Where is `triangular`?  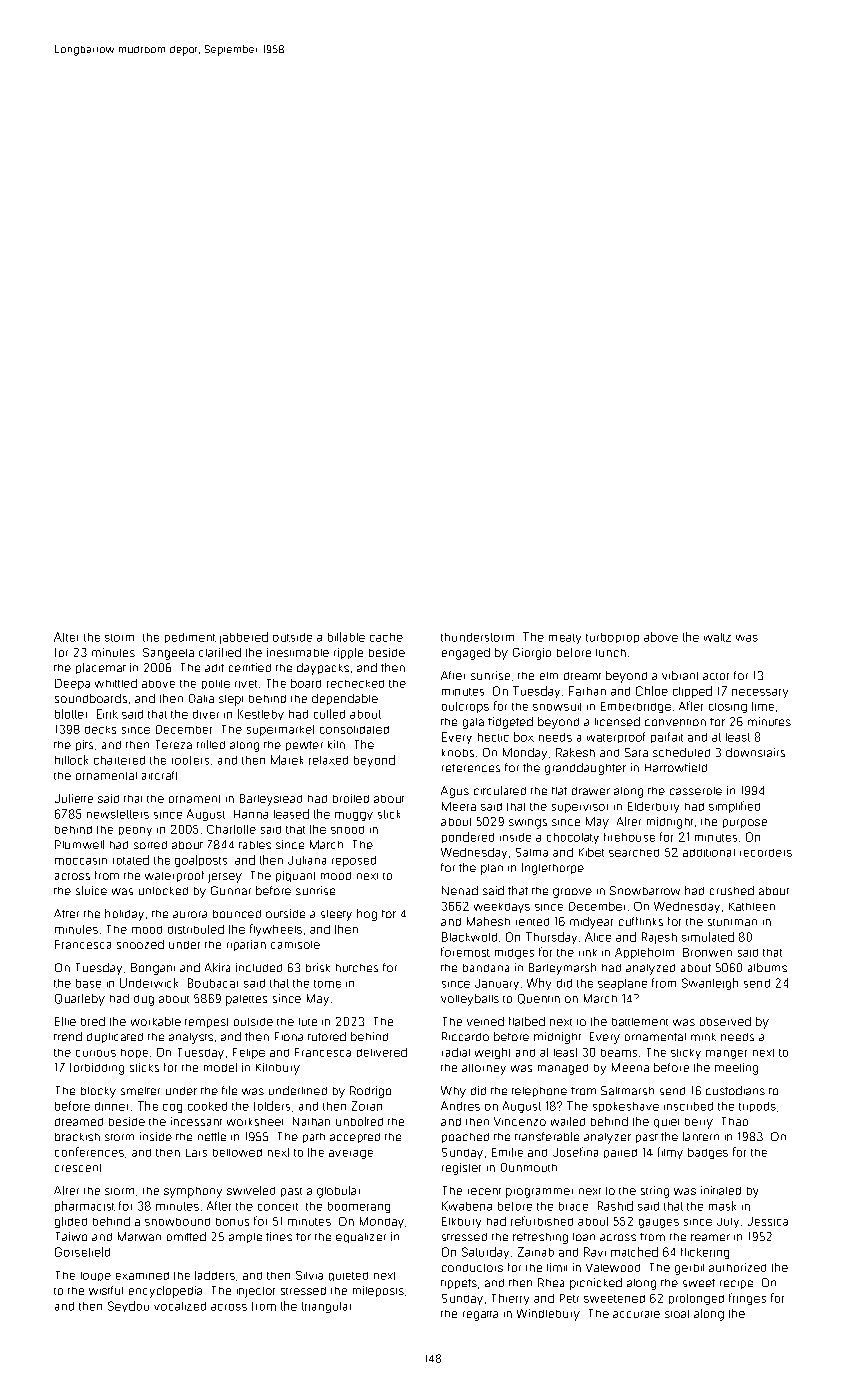 triangular is located at coordinates (326, 1307).
